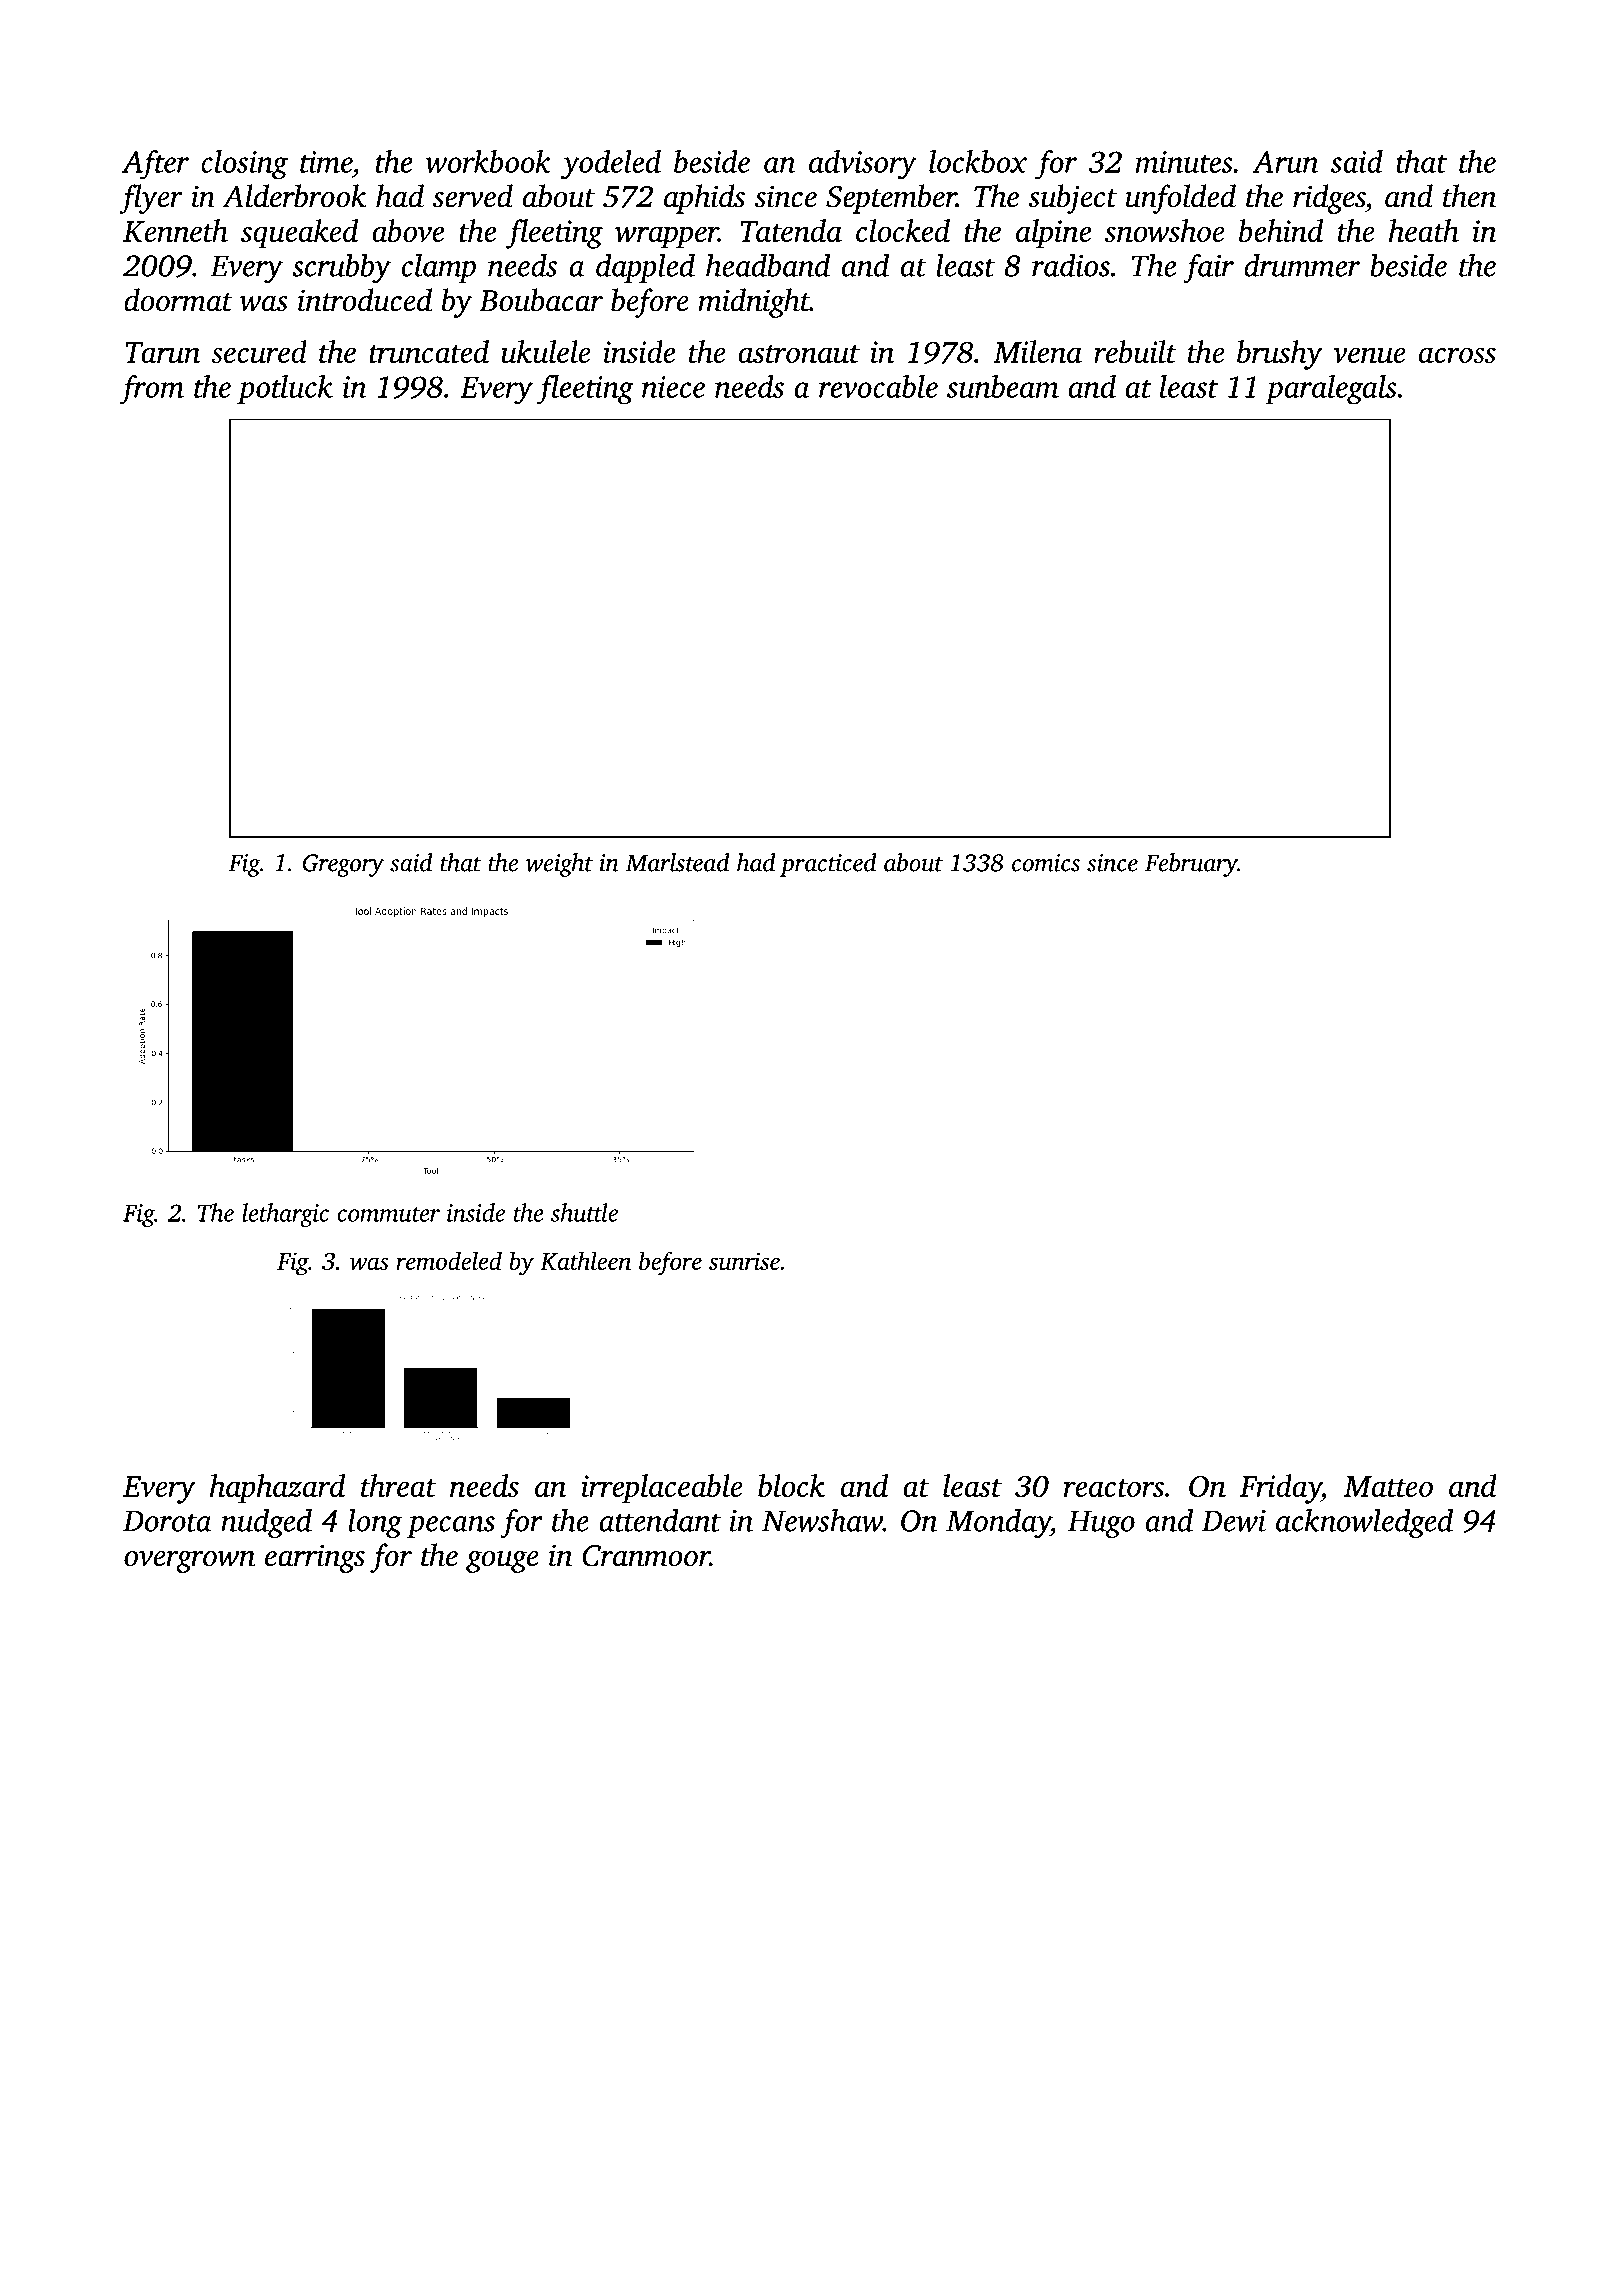 Image resolution: width=1620 pixels, height=2292 pixels. What do you see at coordinates (744, 1261) in the screenshot?
I see `sunrise` at bounding box center [744, 1261].
